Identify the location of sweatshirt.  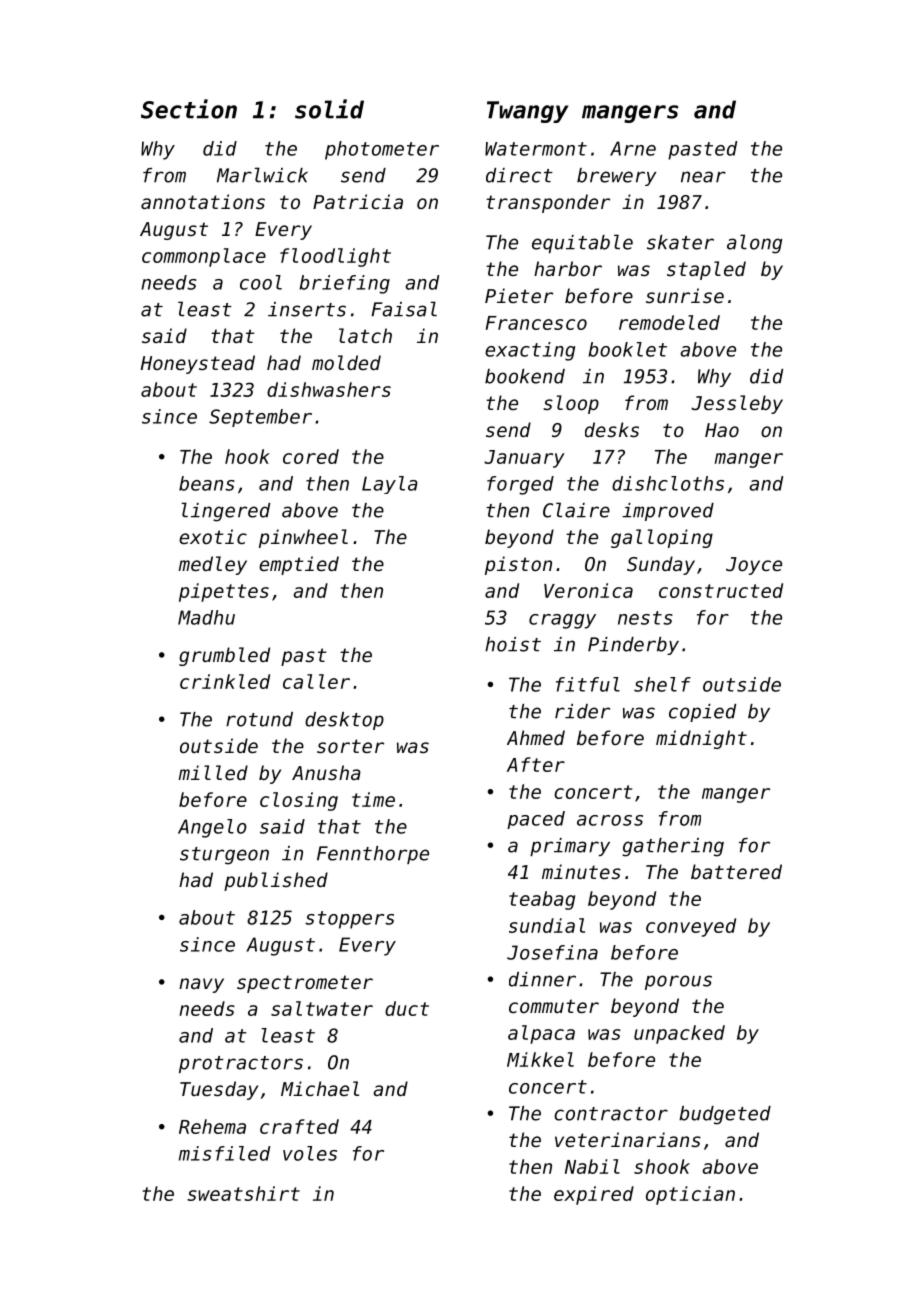
(243, 1193).
